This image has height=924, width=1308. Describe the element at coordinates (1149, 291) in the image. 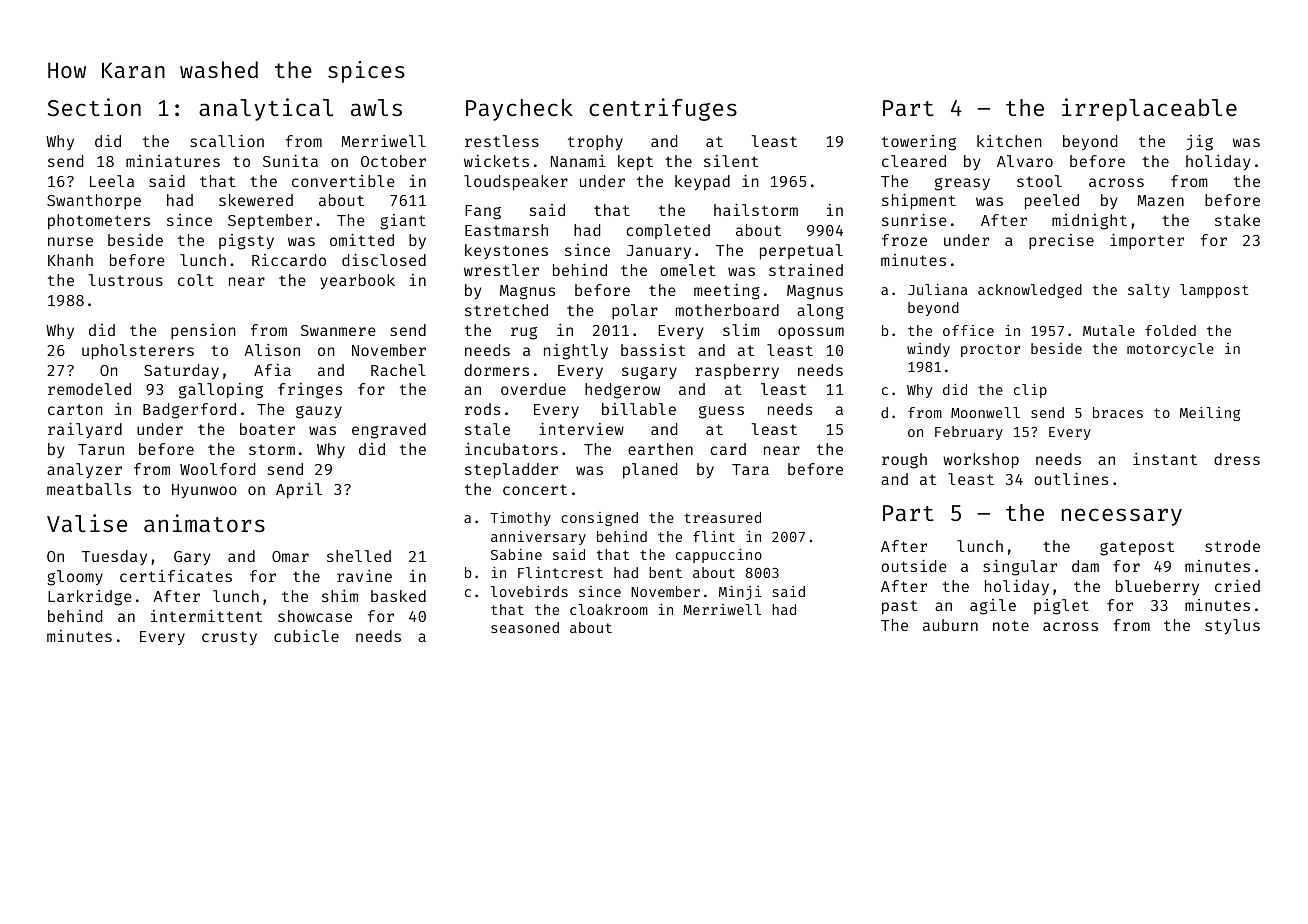

I see `salty` at that location.
